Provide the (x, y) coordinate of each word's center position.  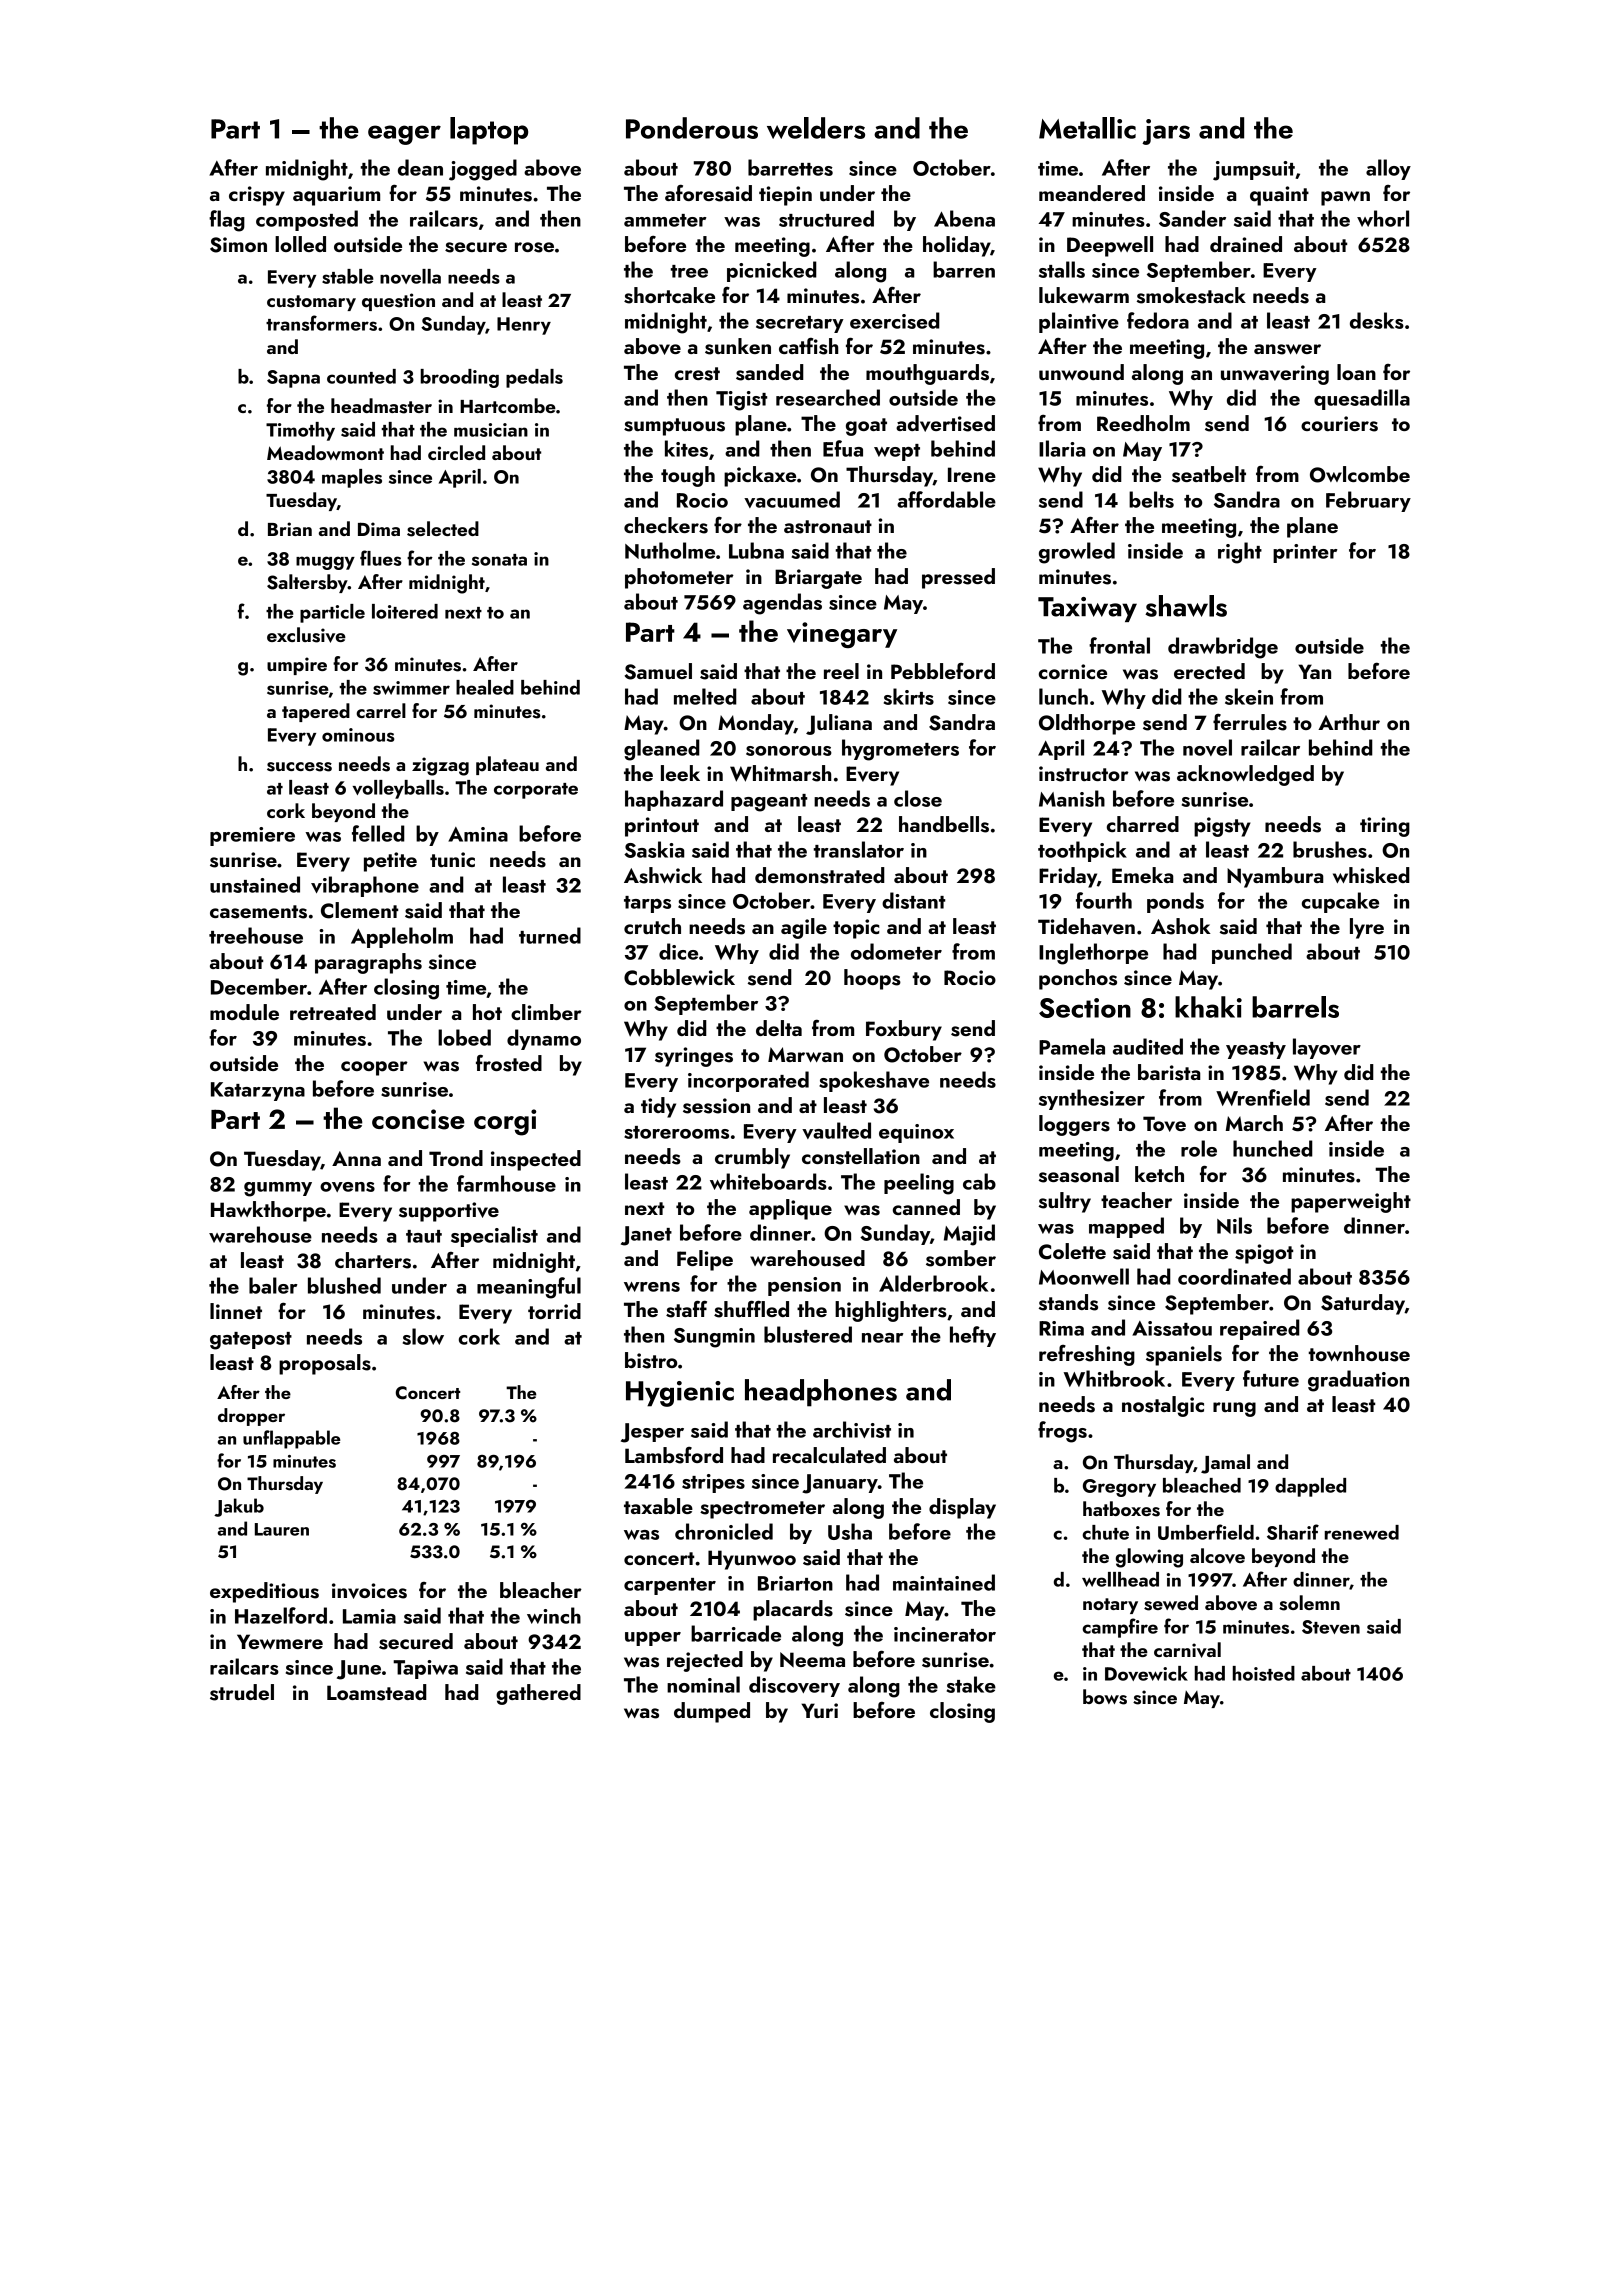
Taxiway (1087, 609)
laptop (489, 131)
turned (550, 935)
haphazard (674, 800)
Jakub (239, 1507)
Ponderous (692, 128)
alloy (1388, 169)
